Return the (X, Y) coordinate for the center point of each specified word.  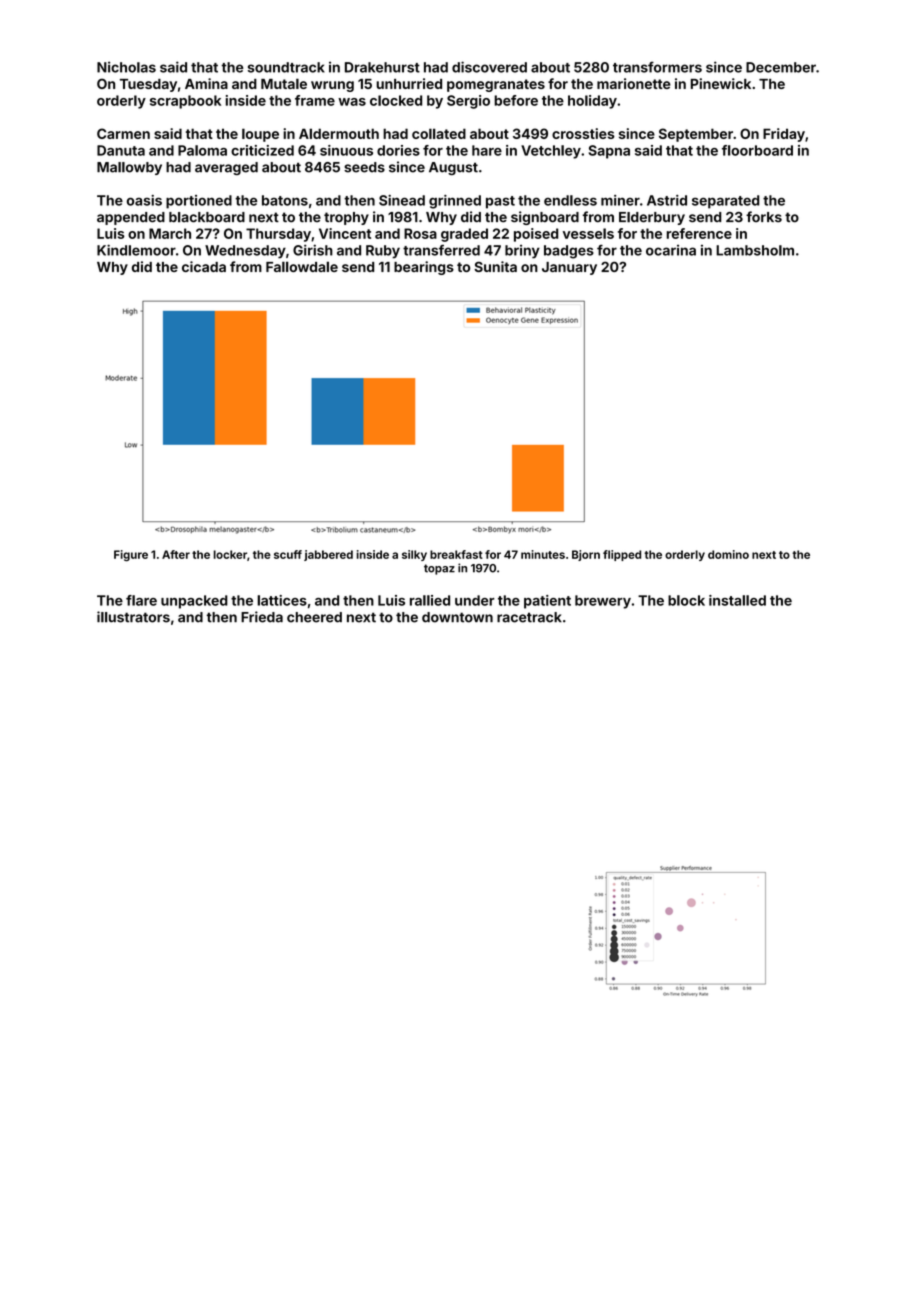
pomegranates (496, 85)
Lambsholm (755, 250)
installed (737, 600)
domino (728, 554)
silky (414, 555)
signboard (545, 218)
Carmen (123, 133)
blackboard (207, 217)
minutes (543, 554)
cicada (204, 266)
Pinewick (721, 83)
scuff (288, 554)
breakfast (456, 554)
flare (141, 600)
